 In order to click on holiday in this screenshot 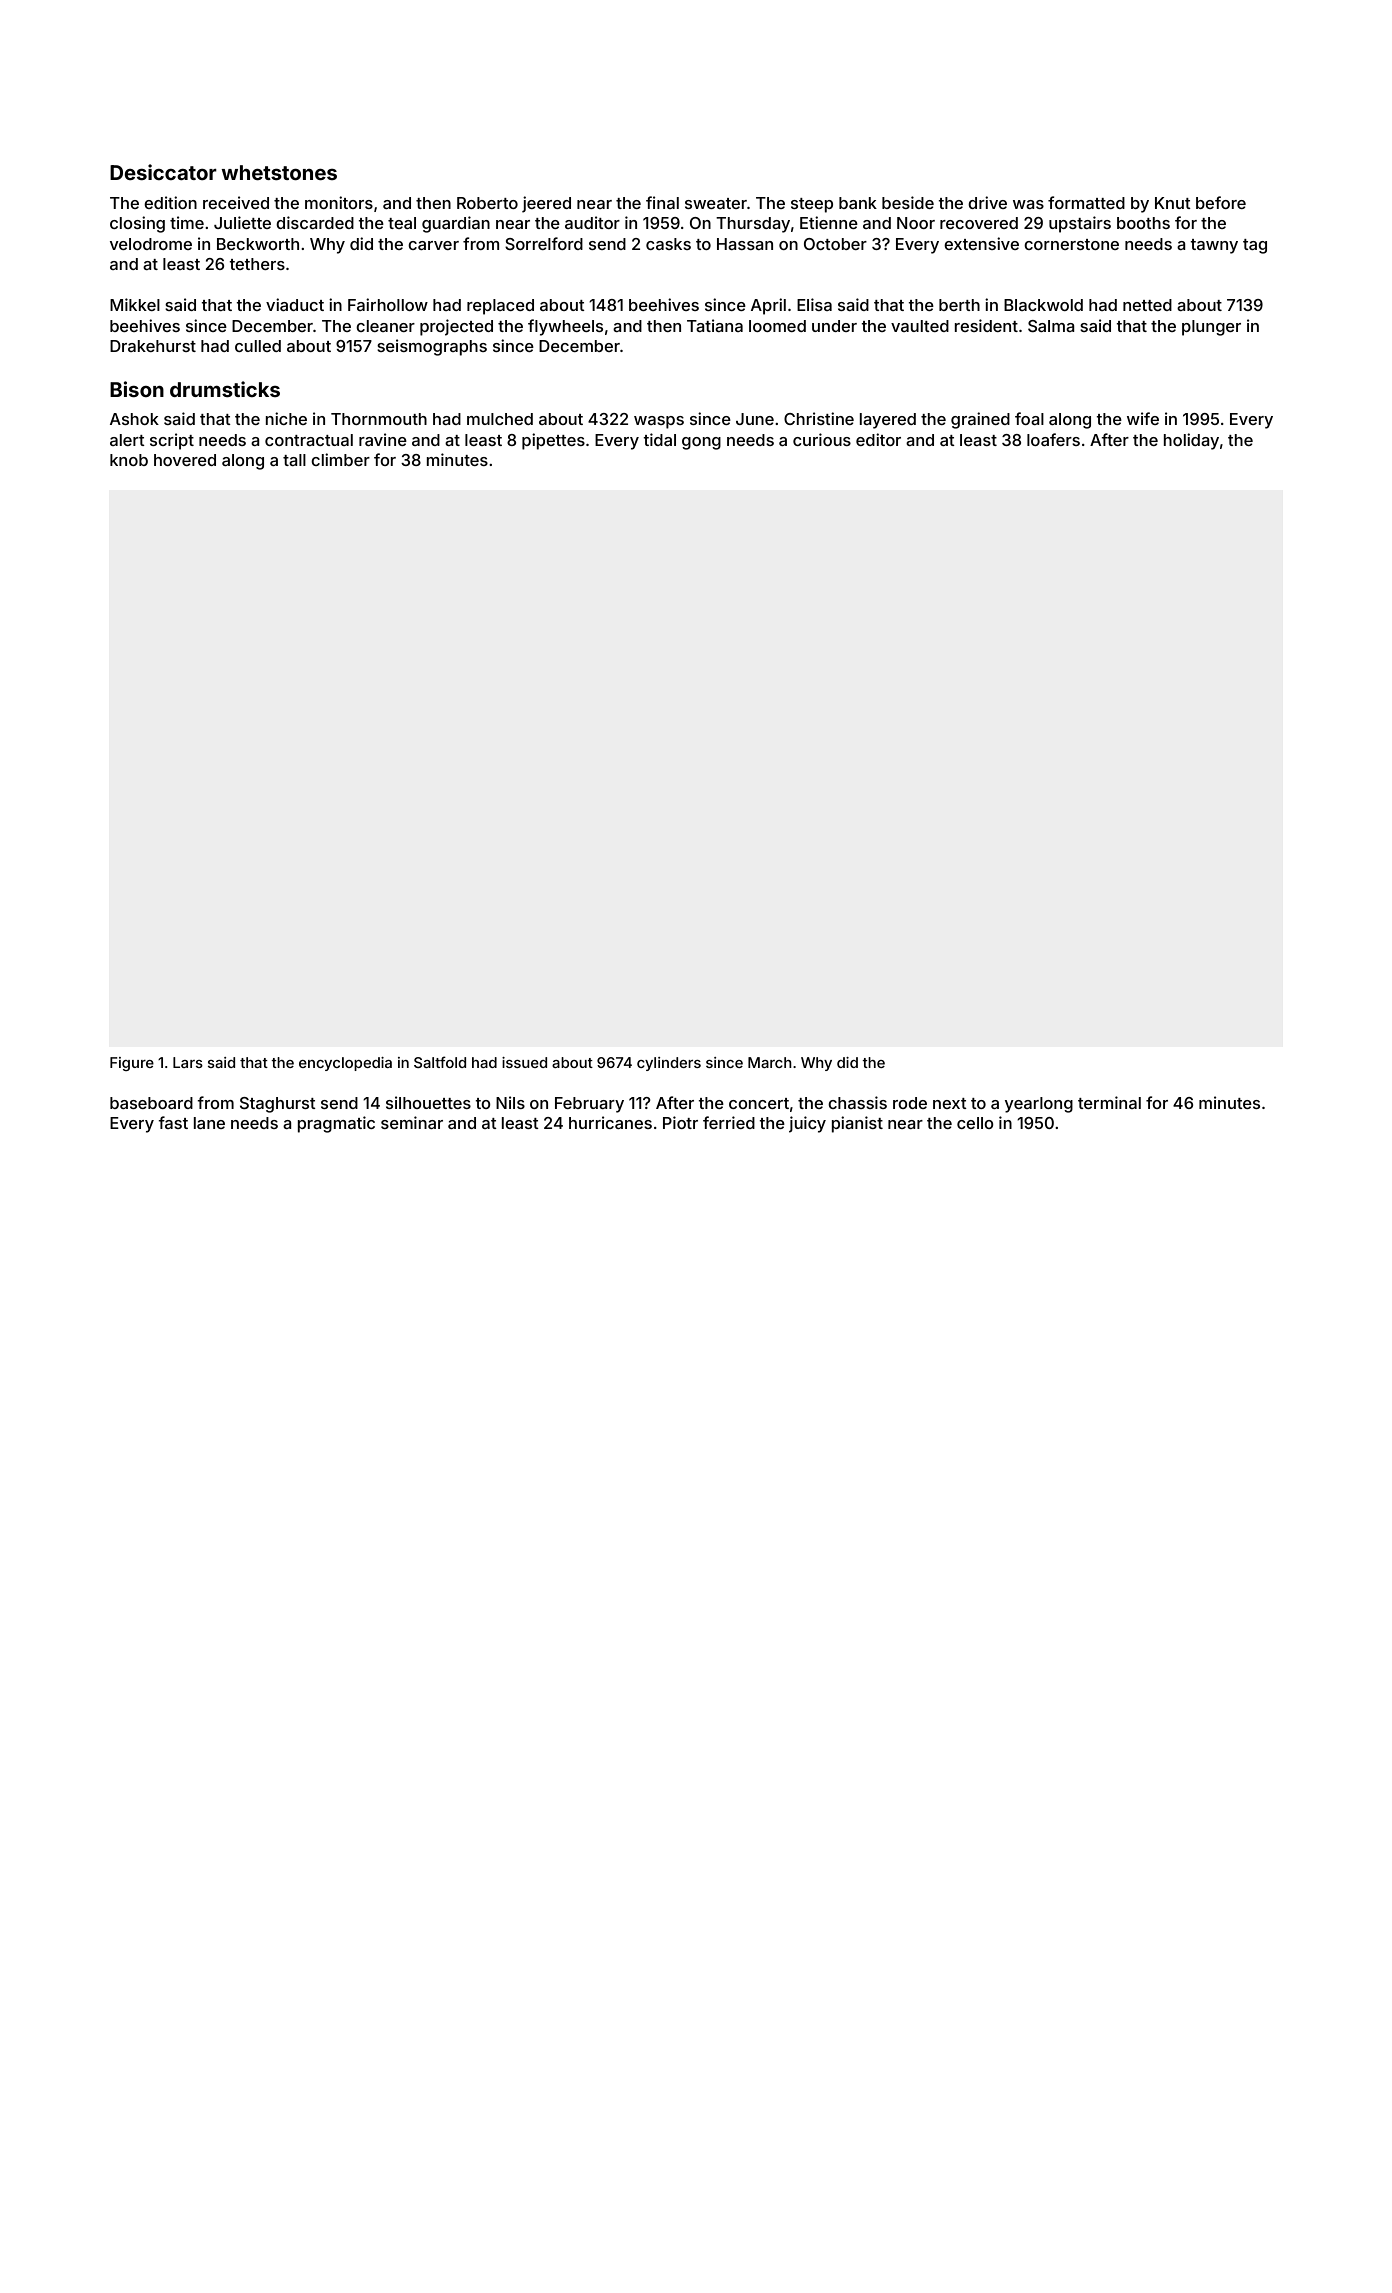, I will do `click(1191, 441)`.
